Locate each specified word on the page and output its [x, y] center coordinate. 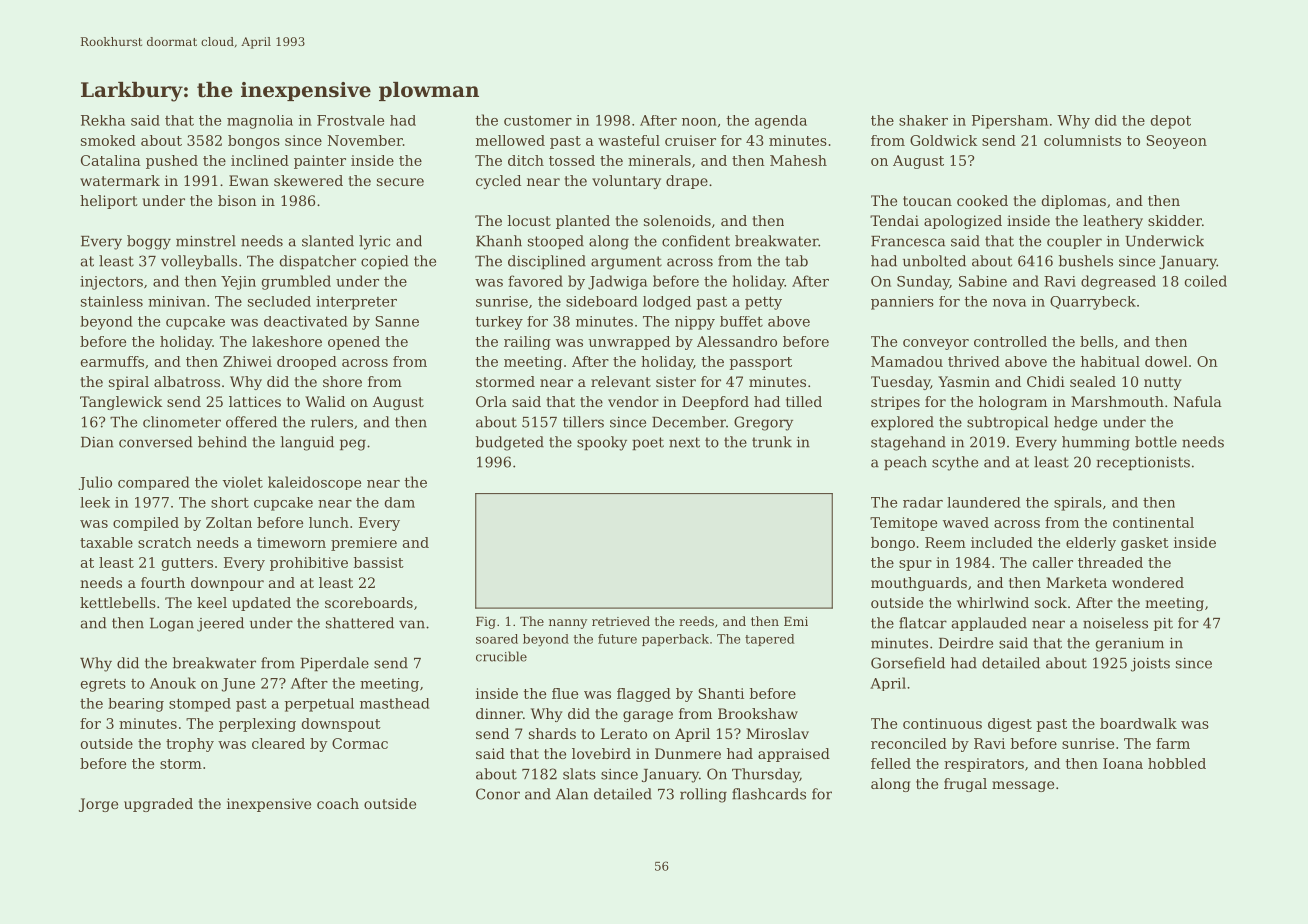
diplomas [1074, 202]
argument [626, 263]
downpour [227, 584]
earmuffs [112, 361]
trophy [190, 745]
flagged [644, 695]
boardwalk [1138, 723]
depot [1171, 122]
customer [538, 121]
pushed [172, 162]
